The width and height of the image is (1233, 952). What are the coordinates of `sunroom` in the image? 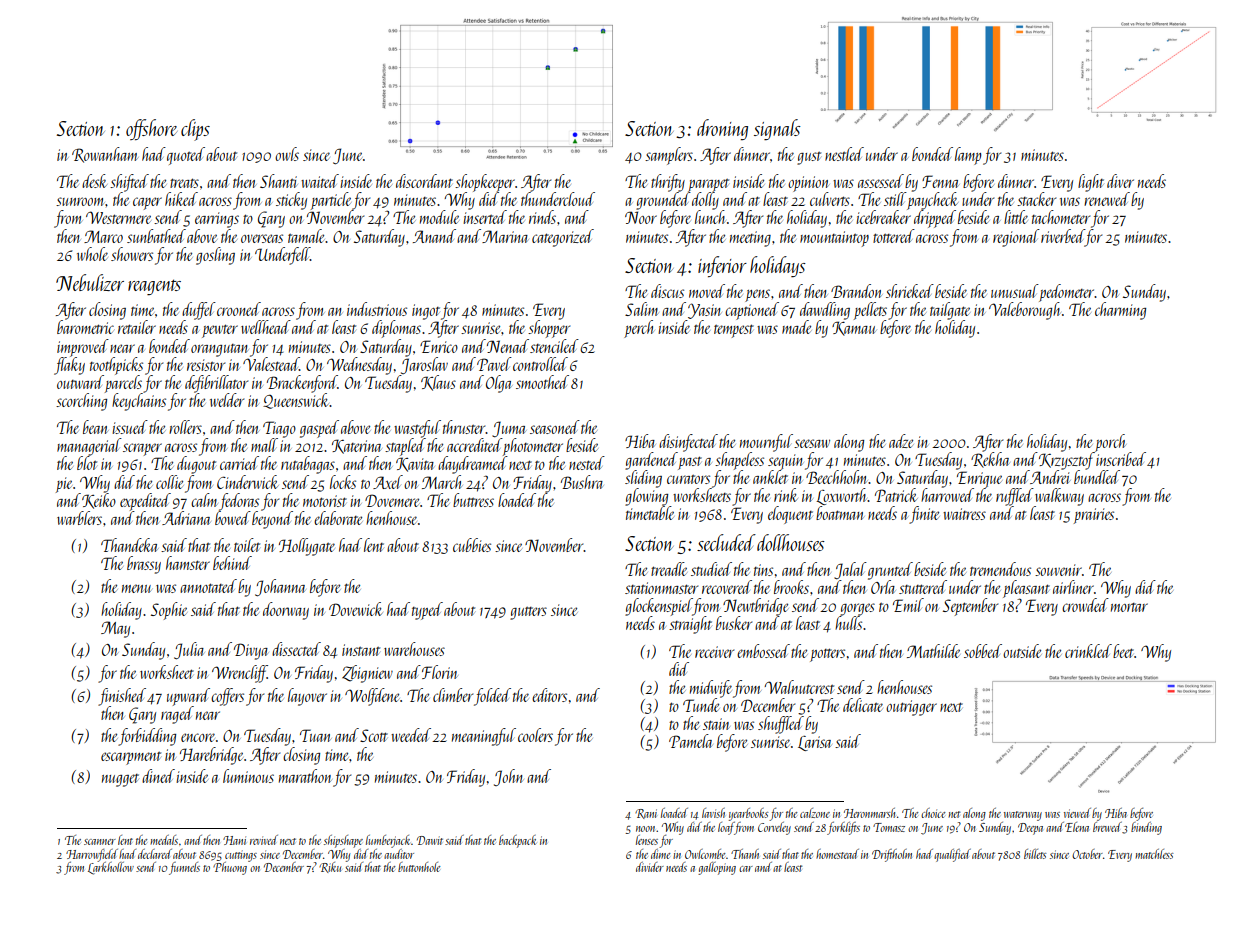 It's located at (81, 201).
